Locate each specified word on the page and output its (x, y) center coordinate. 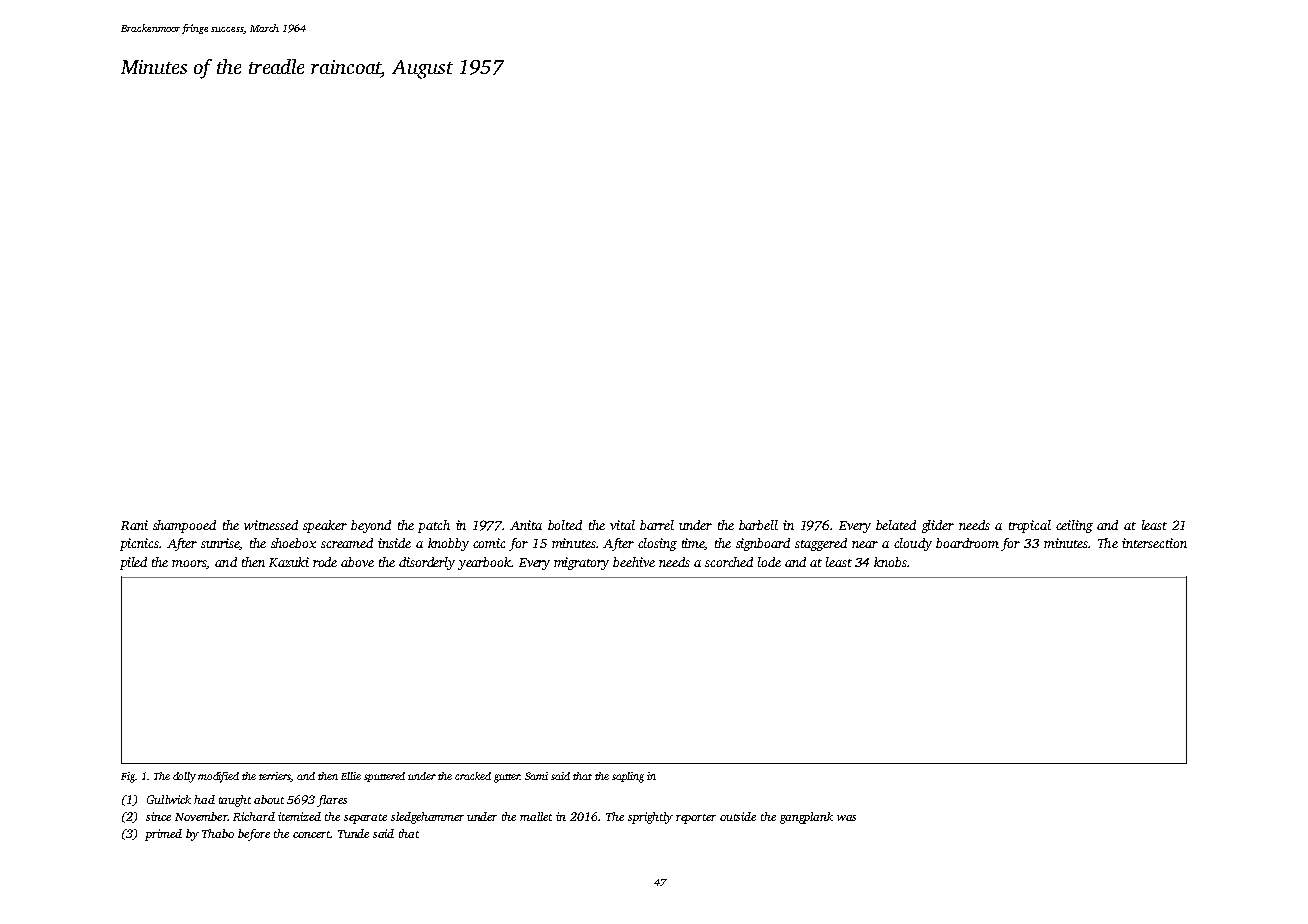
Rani (134, 525)
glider (938, 526)
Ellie (351, 776)
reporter (696, 819)
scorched (729, 562)
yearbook (484, 563)
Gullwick (169, 799)
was (846, 818)
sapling (628, 777)
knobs (890, 562)
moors (189, 564)
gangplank (806, 818)
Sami (536, 776)
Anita (526, 525)
